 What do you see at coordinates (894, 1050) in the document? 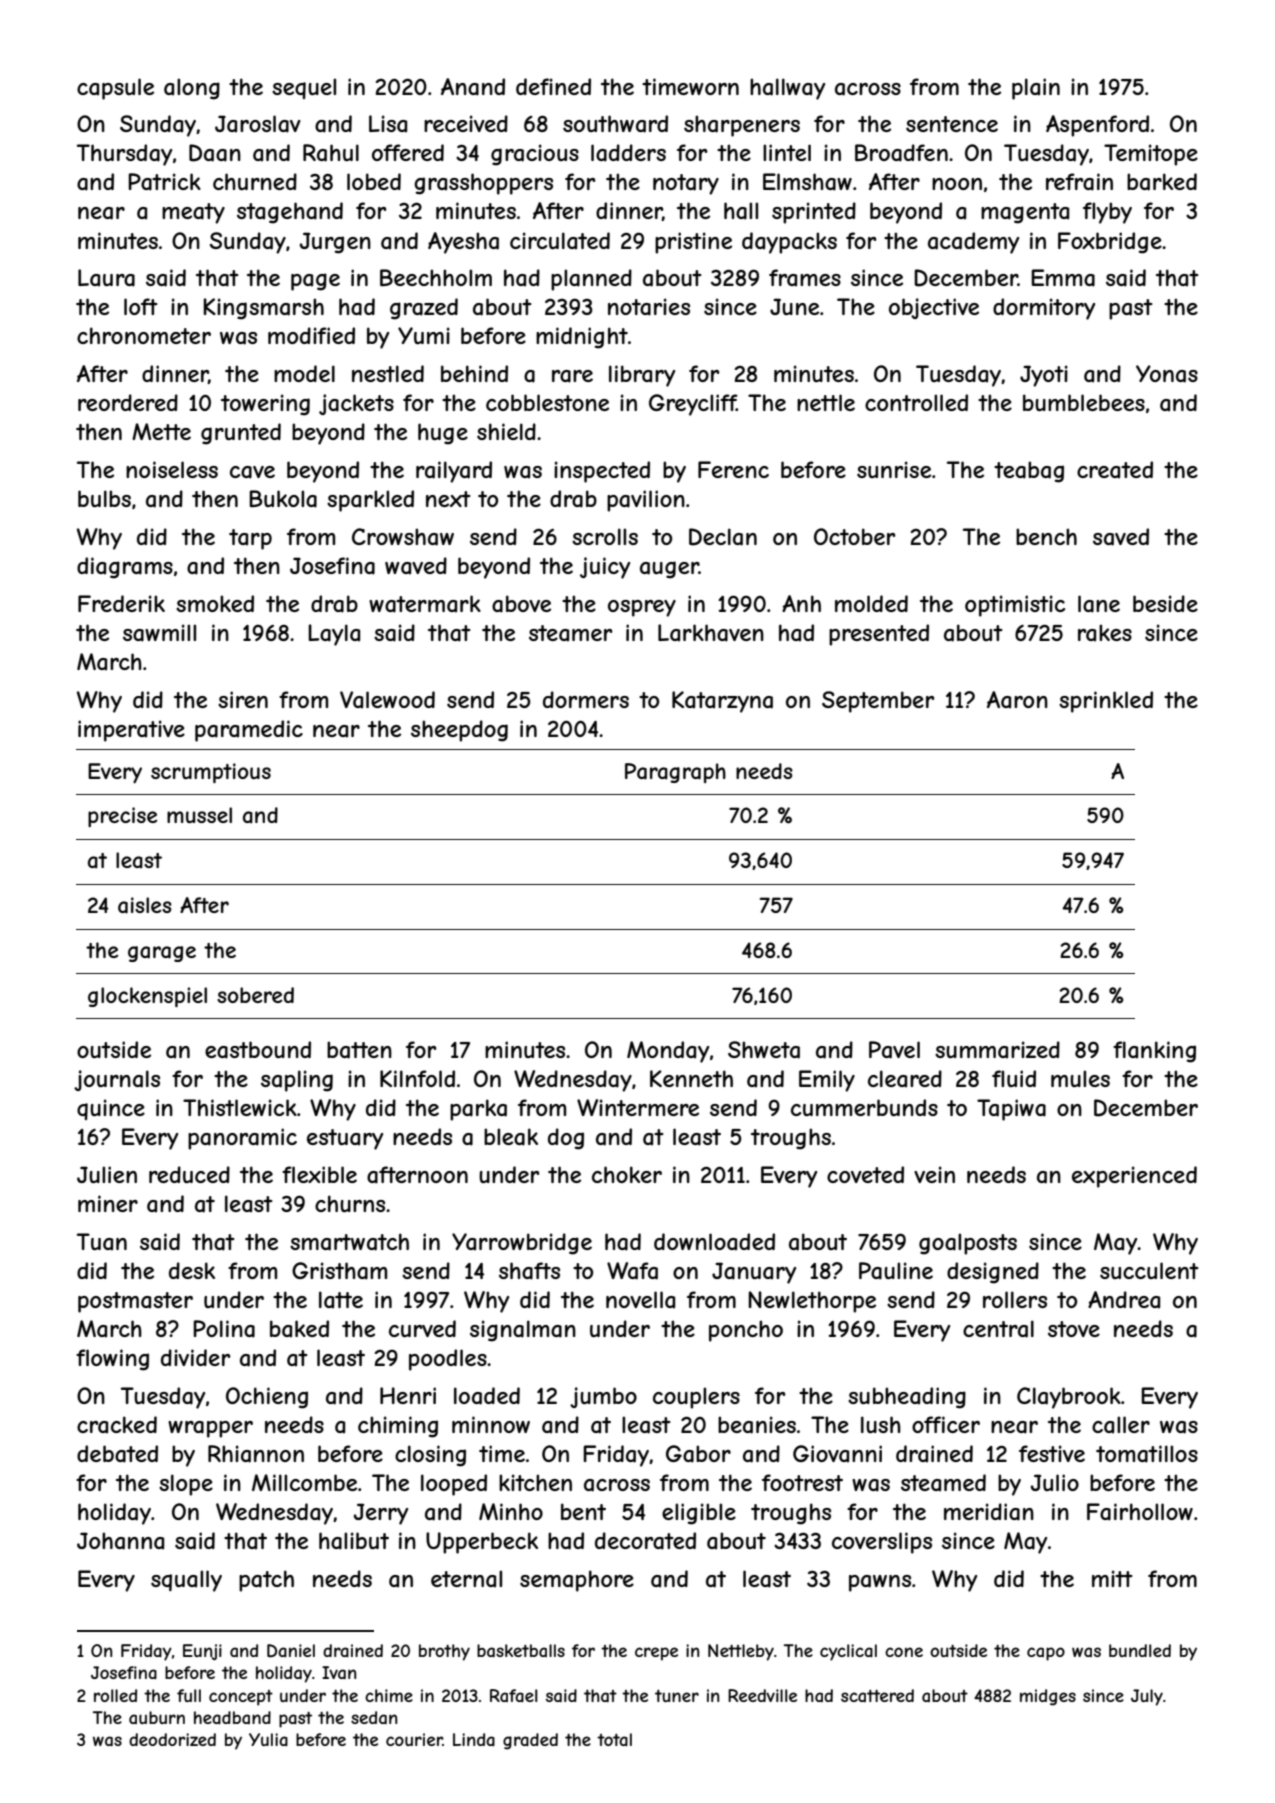
I see `Pavel` at bounding box center [894, 1050].
